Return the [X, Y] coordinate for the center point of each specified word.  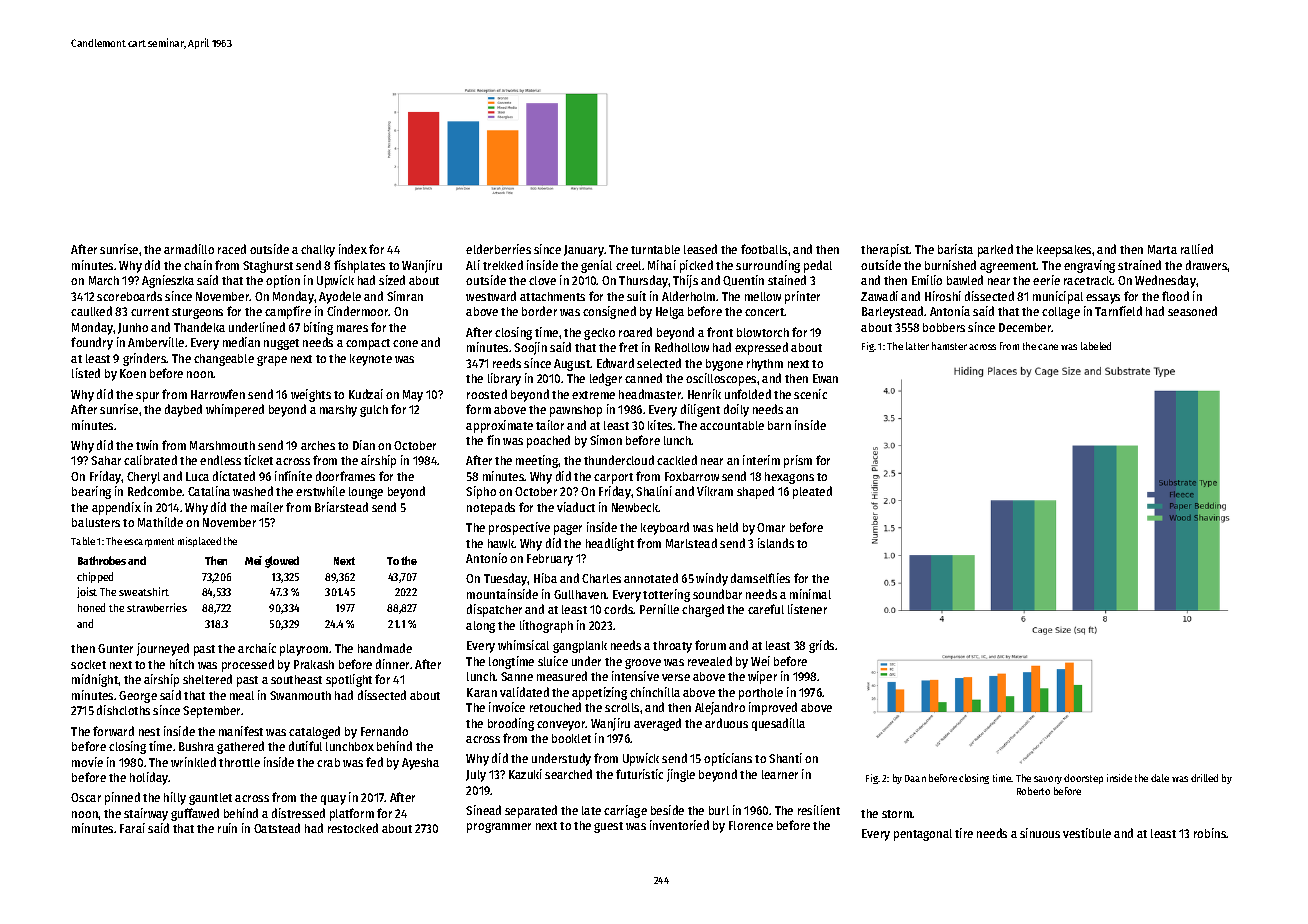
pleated [812, 492]
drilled [1204, 778]
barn [779, 425]
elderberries [498, 249]
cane [1048, 347]
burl [719, 810]
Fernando [384, 731]
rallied [1197, 249]
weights [311, 395]
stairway [146, 814]
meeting [537, 461]
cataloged [314, 732]
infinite [293, 476]
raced [232, 249]
